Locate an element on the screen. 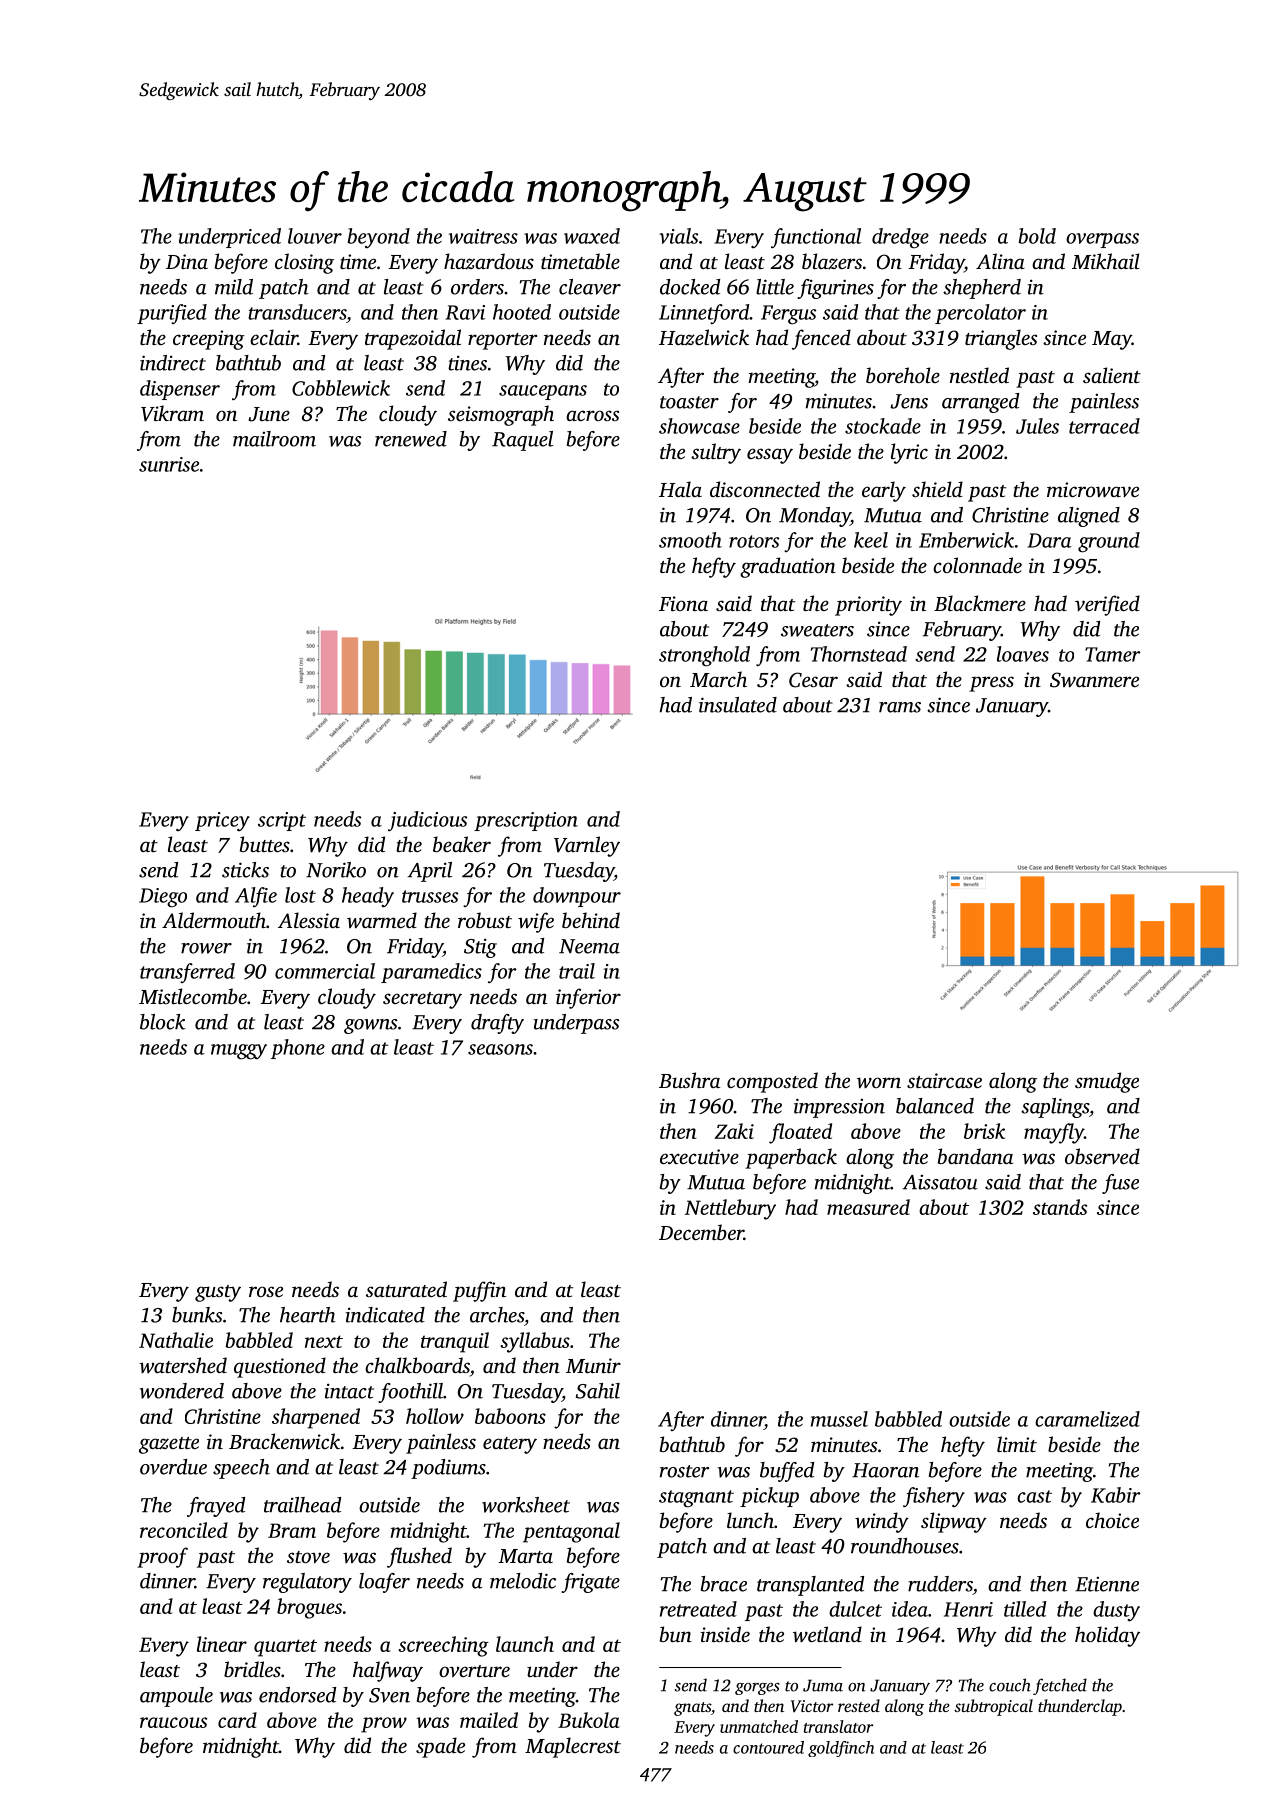 The height and width of the screenshot is (1808, 1279). caramelized is located at coordinates (1087, 1419).
